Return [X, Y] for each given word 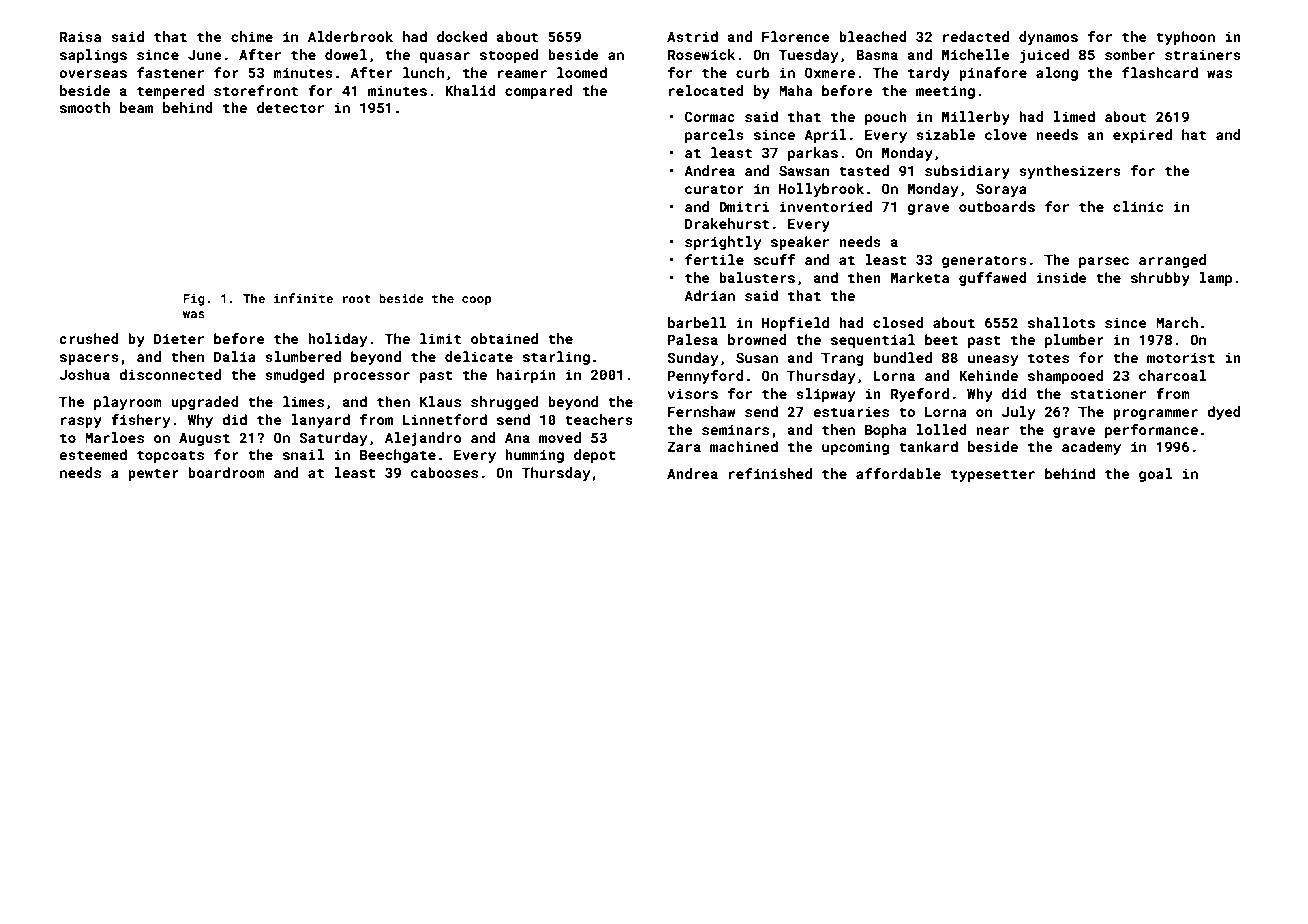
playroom [128, 403]
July [1019, 413]
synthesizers [1070, 172]
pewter [153, 474]
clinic [1138, 206]
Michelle [975, 54]
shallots [1061, 322]
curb [752, 72]
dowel [346, 54]
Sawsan [804, 170]
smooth [85, 107]
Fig [194, 300]
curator [714, 189]
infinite [303, 298]
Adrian [709, 295]
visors [693, 393]
